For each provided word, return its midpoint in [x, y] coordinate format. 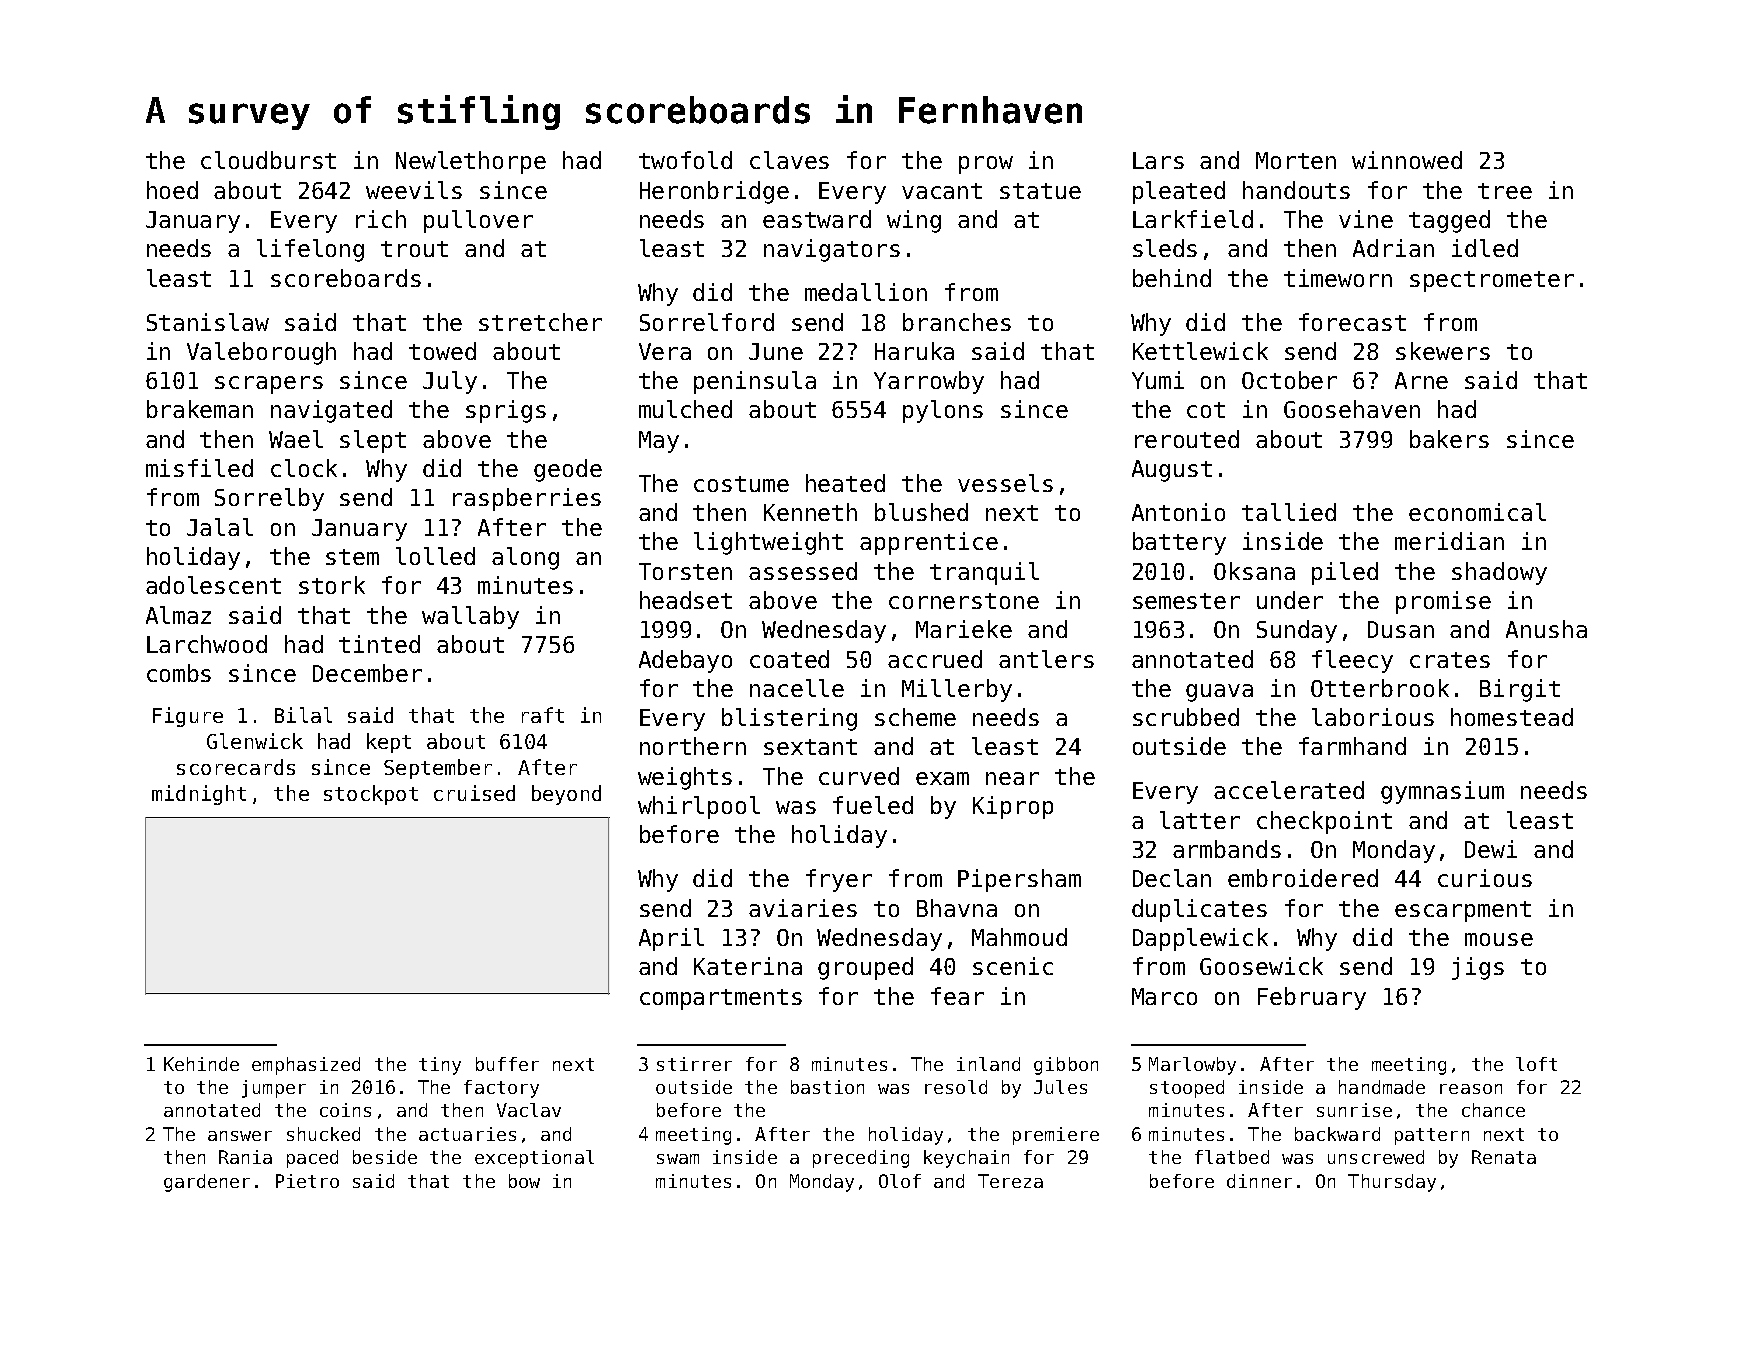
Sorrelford [707, 322]
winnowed [1407, 160]
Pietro [307, 1181]
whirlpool [699, 807]
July [450, 382]
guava [1219, 693]
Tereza [1010, 1181]
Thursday [1392, 1183]
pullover [478, 221]
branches [957, 322]
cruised [474, 793]
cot [1206, 410]
